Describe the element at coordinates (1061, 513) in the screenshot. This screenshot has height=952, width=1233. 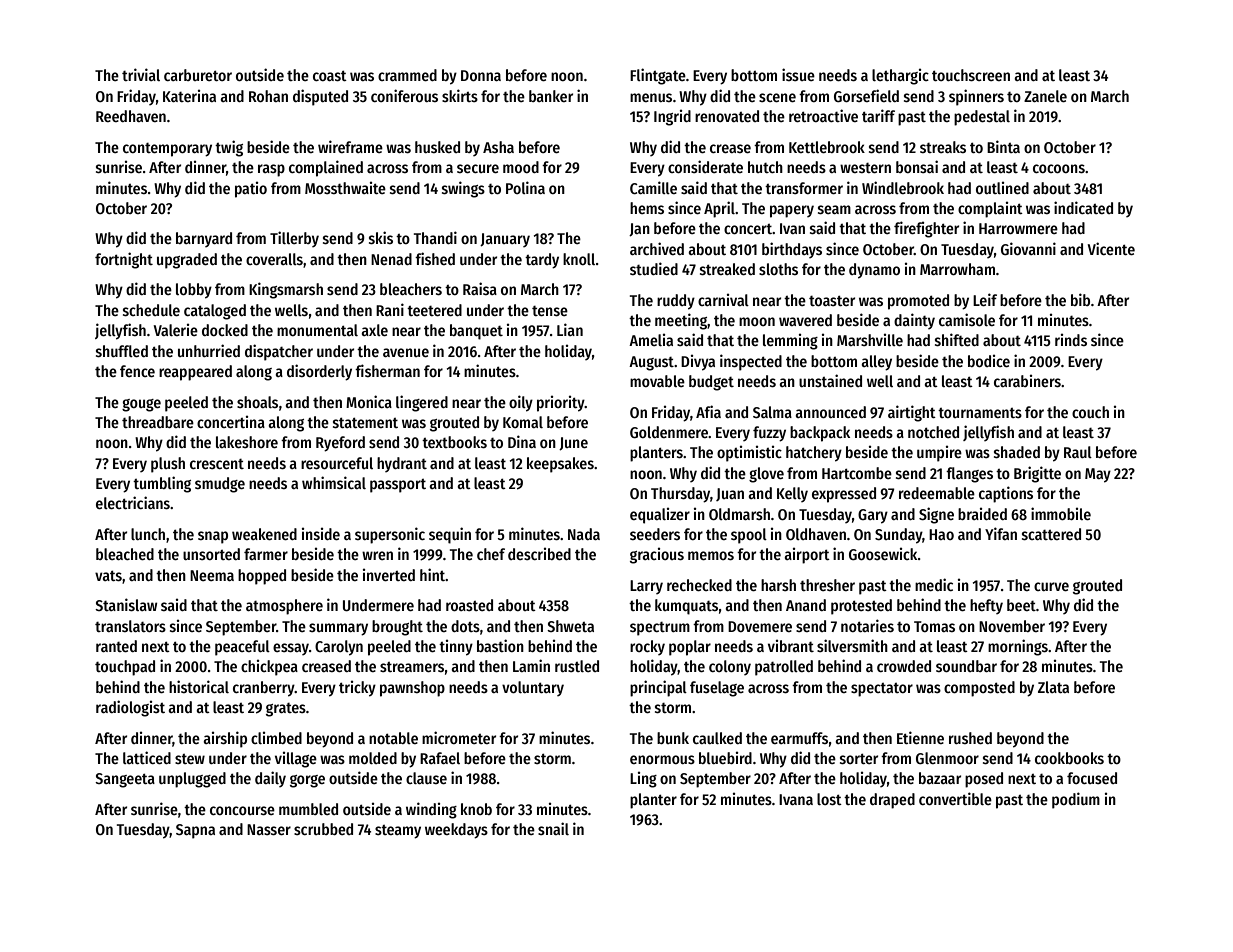
I see `immobile` at that location.
